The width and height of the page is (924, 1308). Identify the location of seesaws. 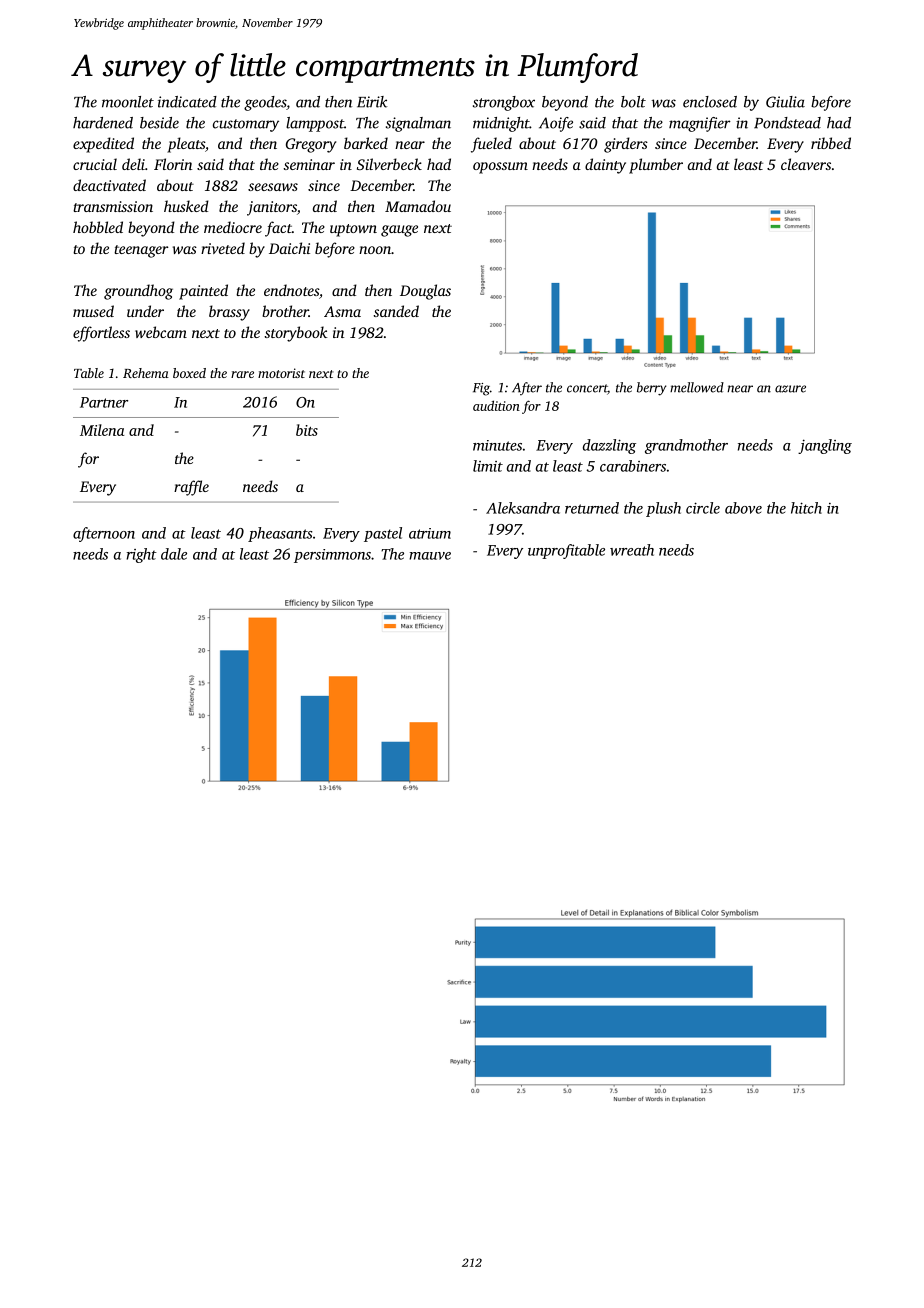
(273, 187).
